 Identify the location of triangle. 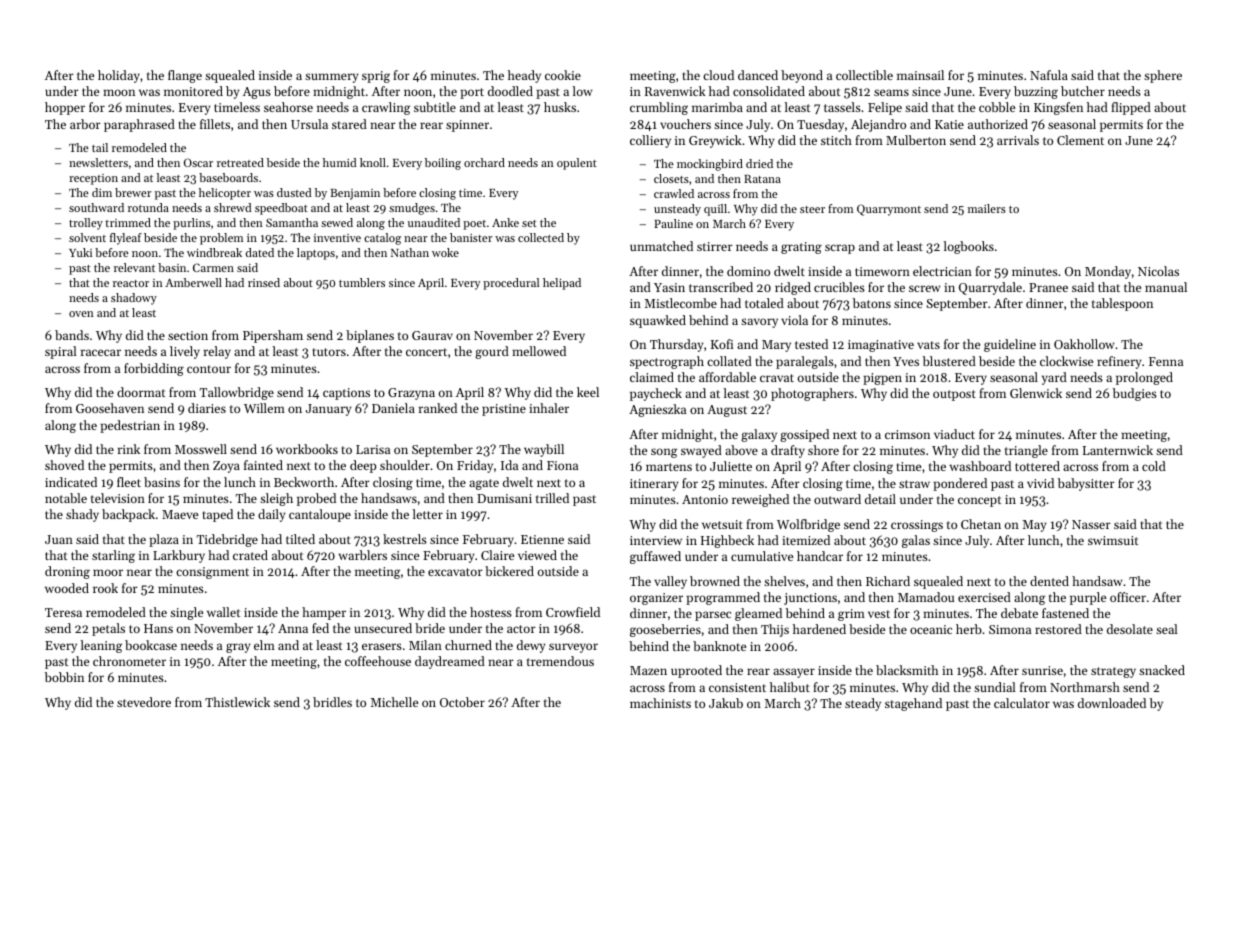
(1026, 451).
